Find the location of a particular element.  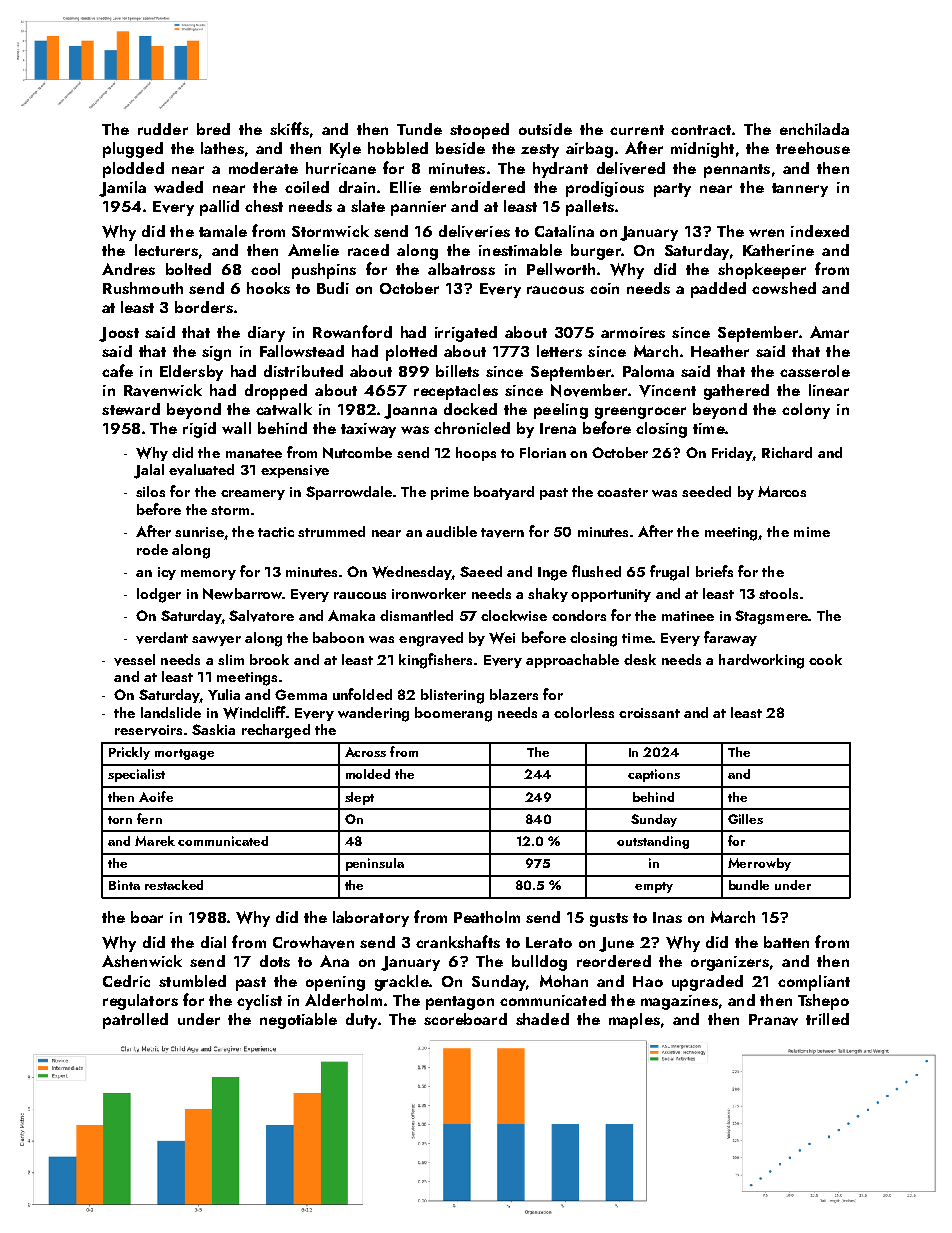

enchilada is located at coordinates (814, 129).
